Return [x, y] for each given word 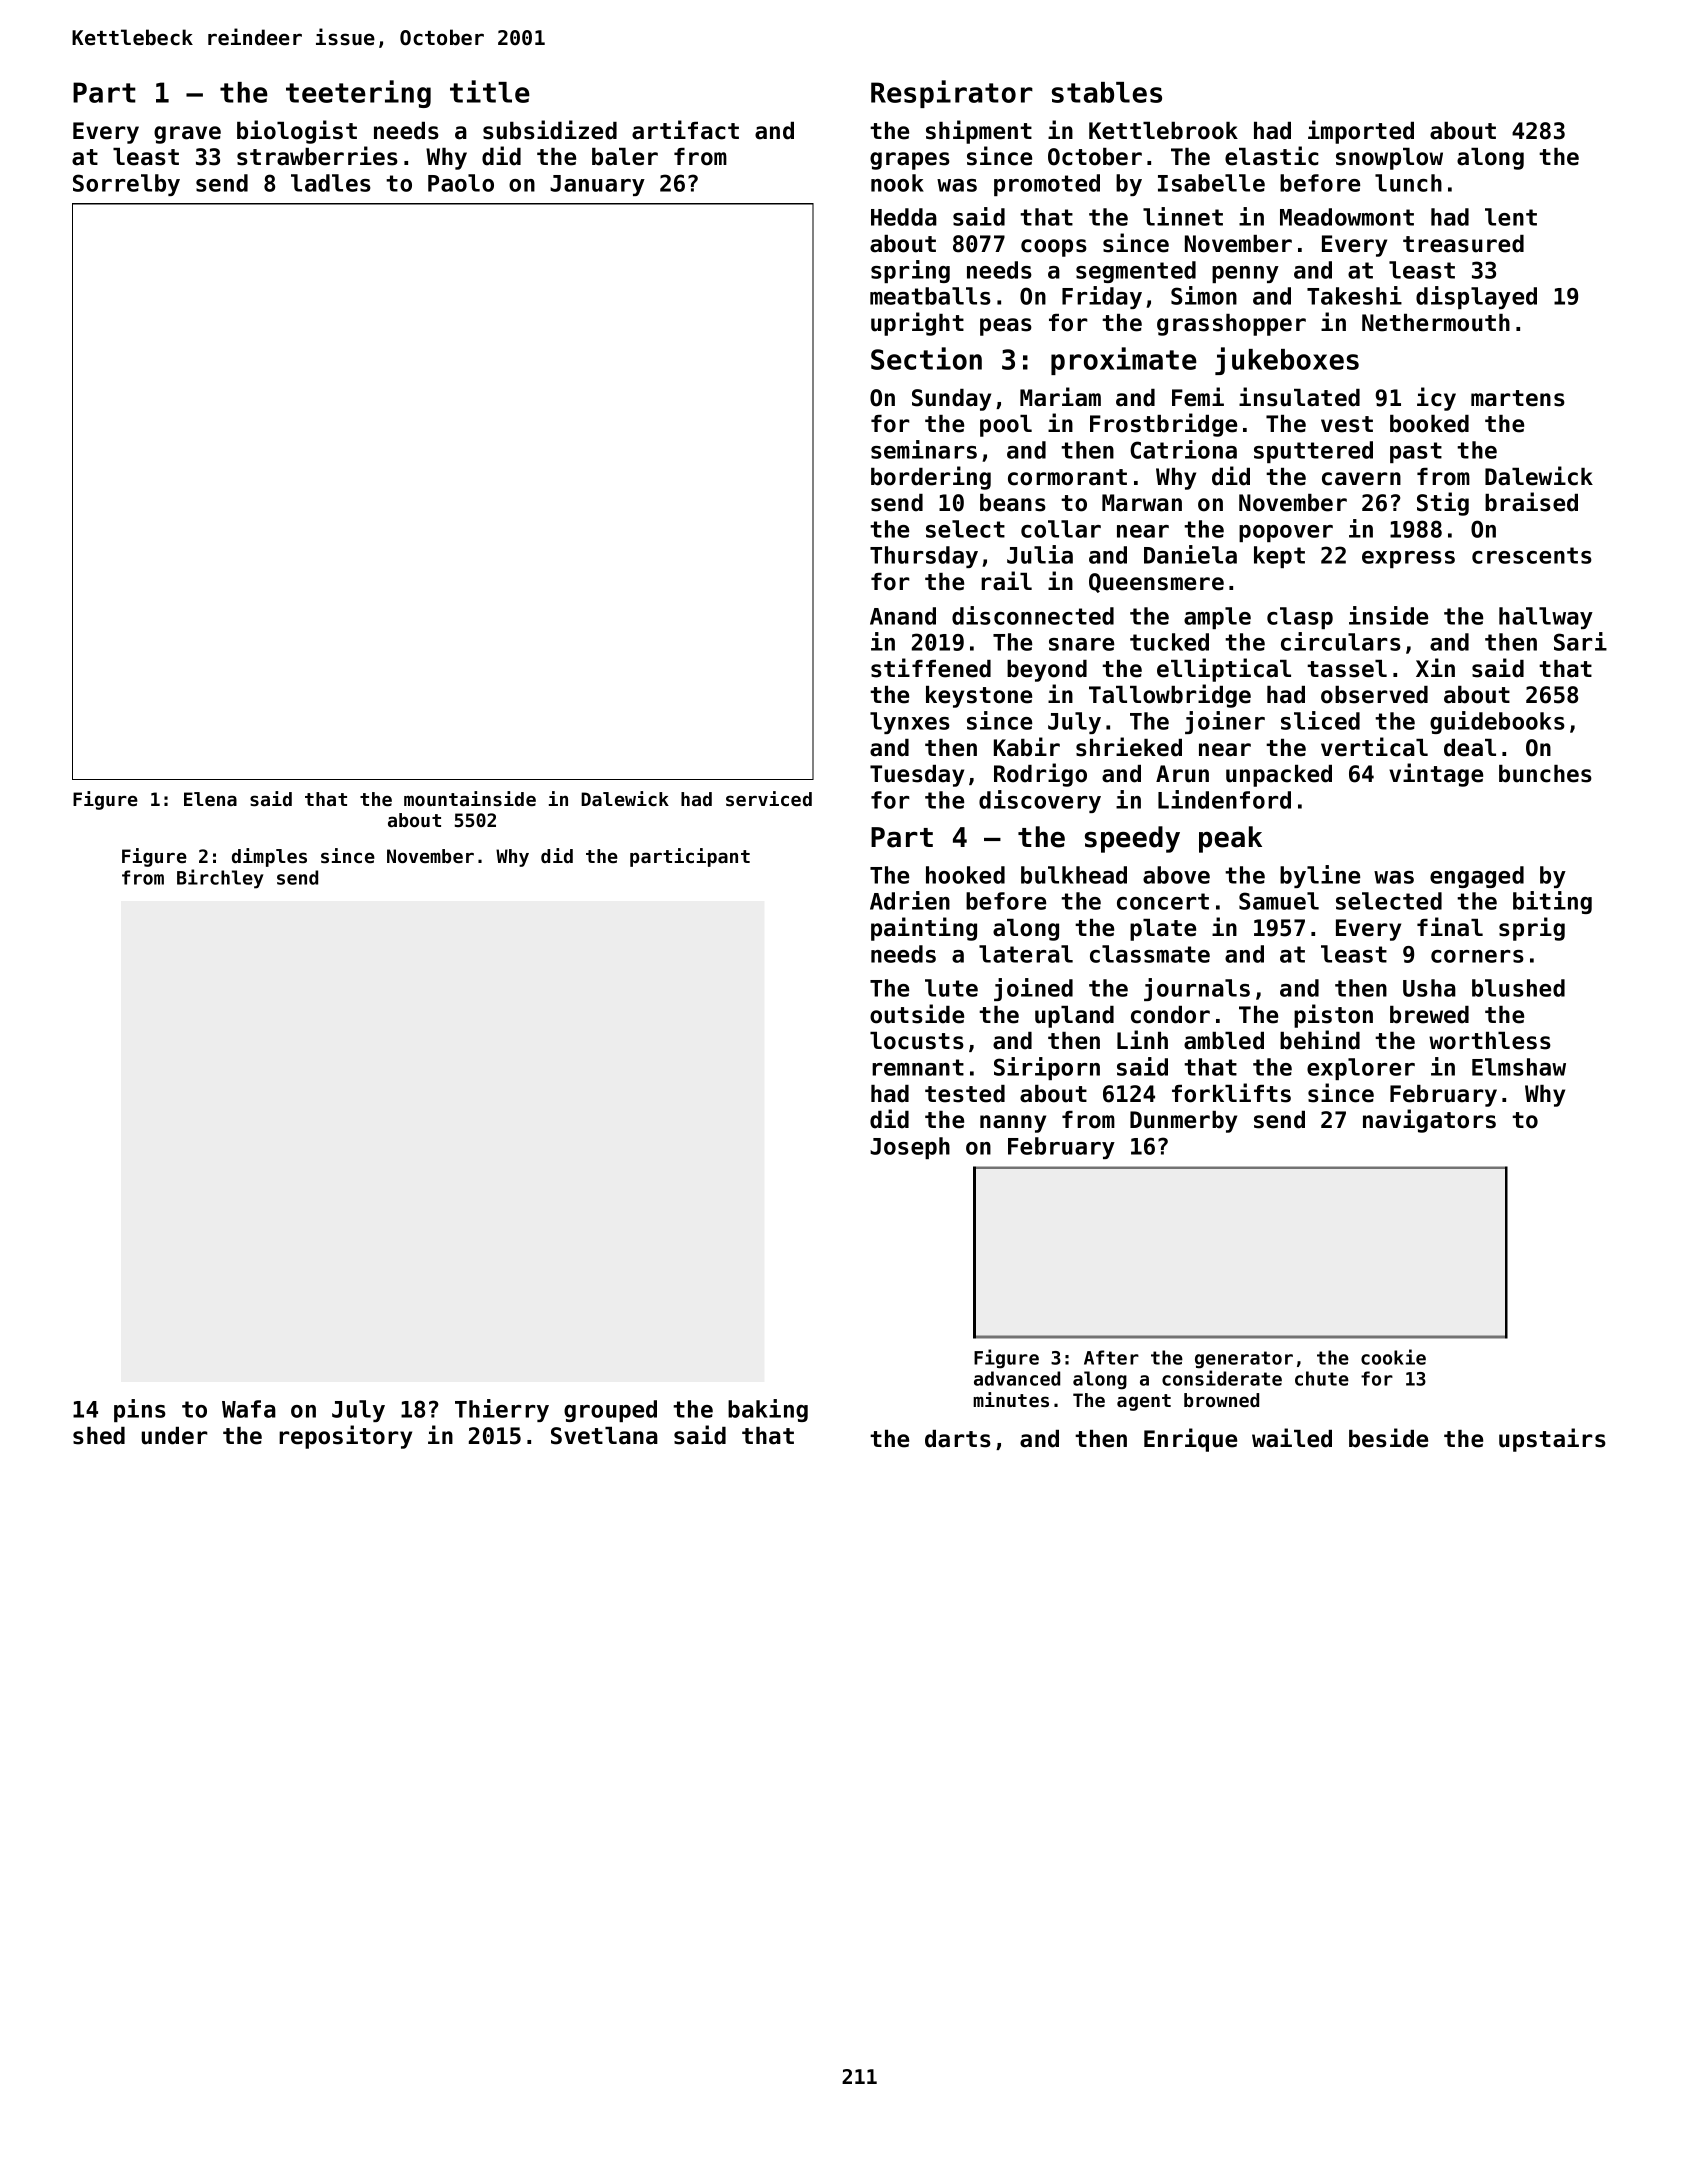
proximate [1124, 361]
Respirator [952, 94]
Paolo [461, 183]
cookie [1393, 1357]
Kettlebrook [1163, 131]
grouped [610, 1411]
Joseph [910, 1148]
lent [1511, 217]
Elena [210, 799]
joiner [1225, 722]
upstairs [1552, 1440]
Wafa [249, 1409]
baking [768, 1410]
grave [187, 135]
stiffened [931, 668]
